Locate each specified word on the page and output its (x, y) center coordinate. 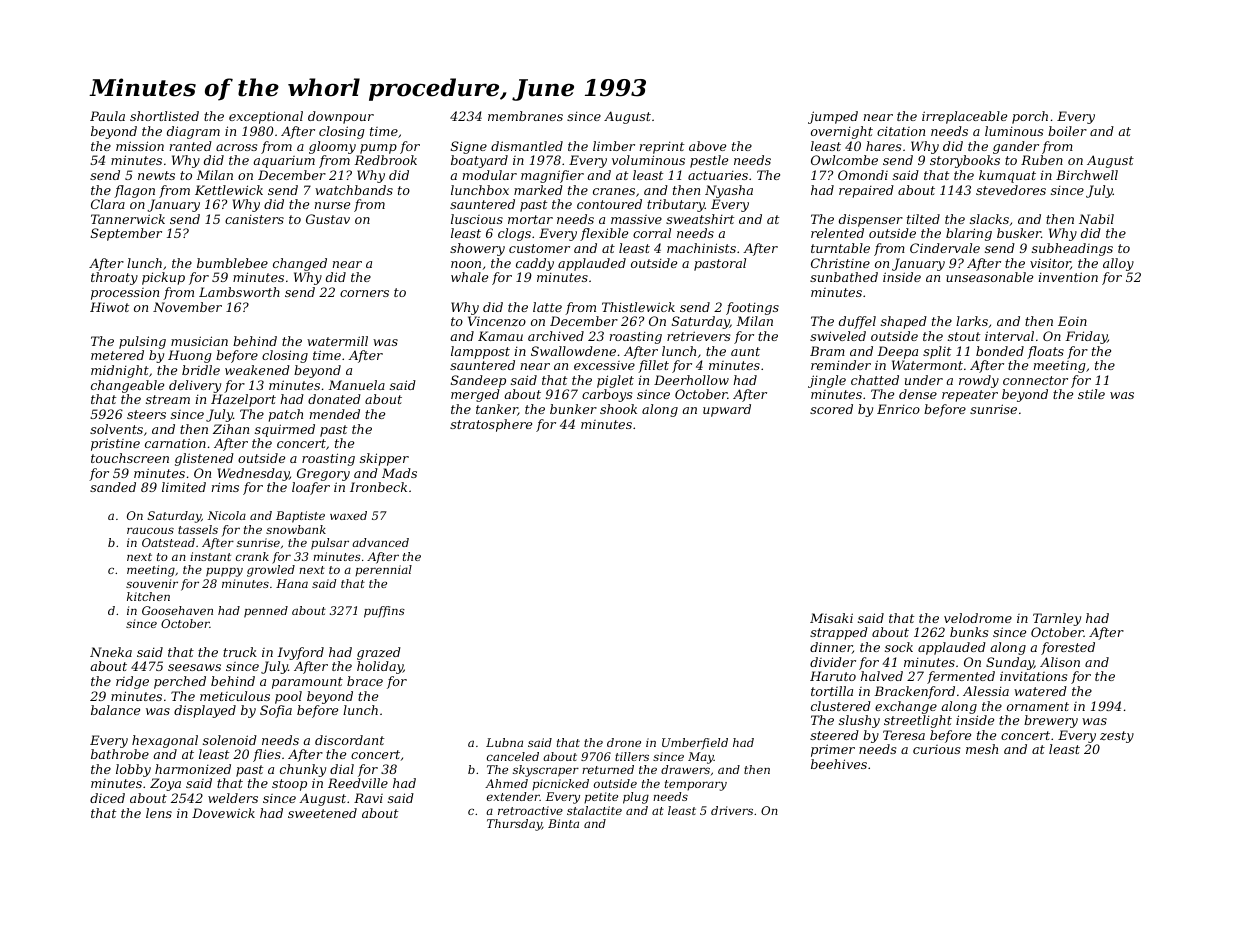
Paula (107, 116)
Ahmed (506, 783)
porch (1030, 117)
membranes (525, 116)
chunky (303, 770)
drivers (732, 810)
